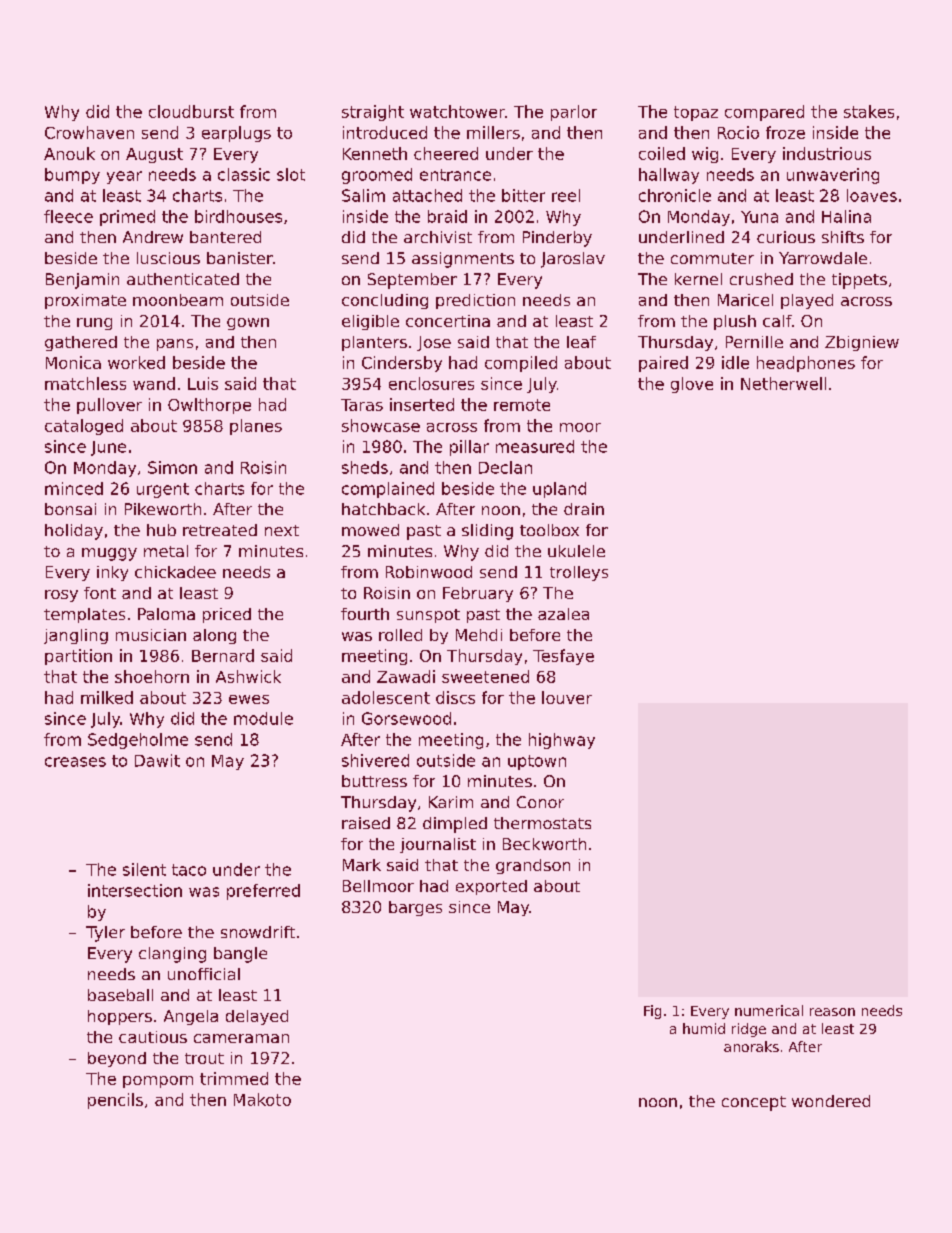 Image resolution: width=952 pixels, height=1233 pixels. I want to click on grandson, so click(533, 866).
